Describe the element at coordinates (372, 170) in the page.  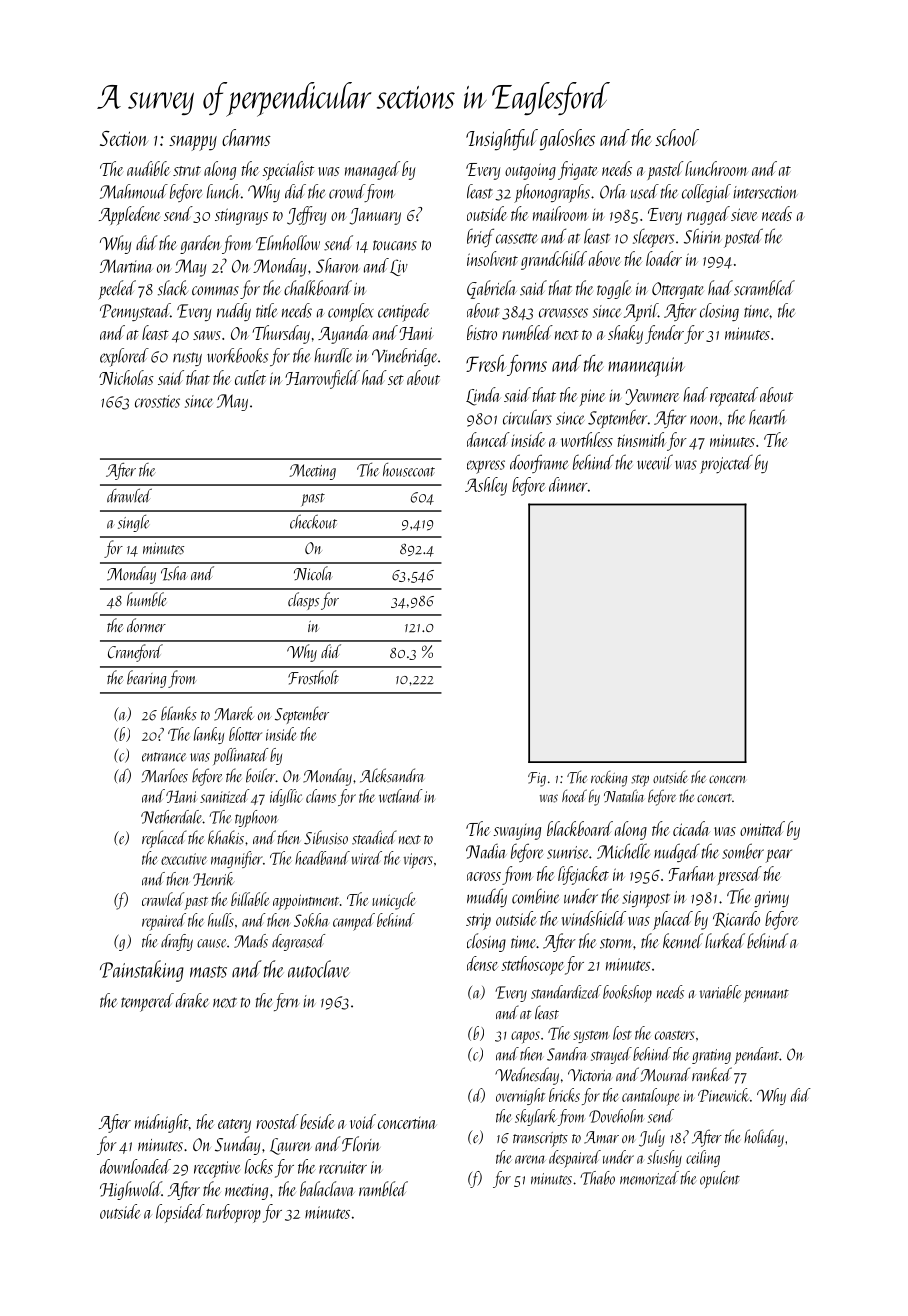
I see `managed` at that location.
